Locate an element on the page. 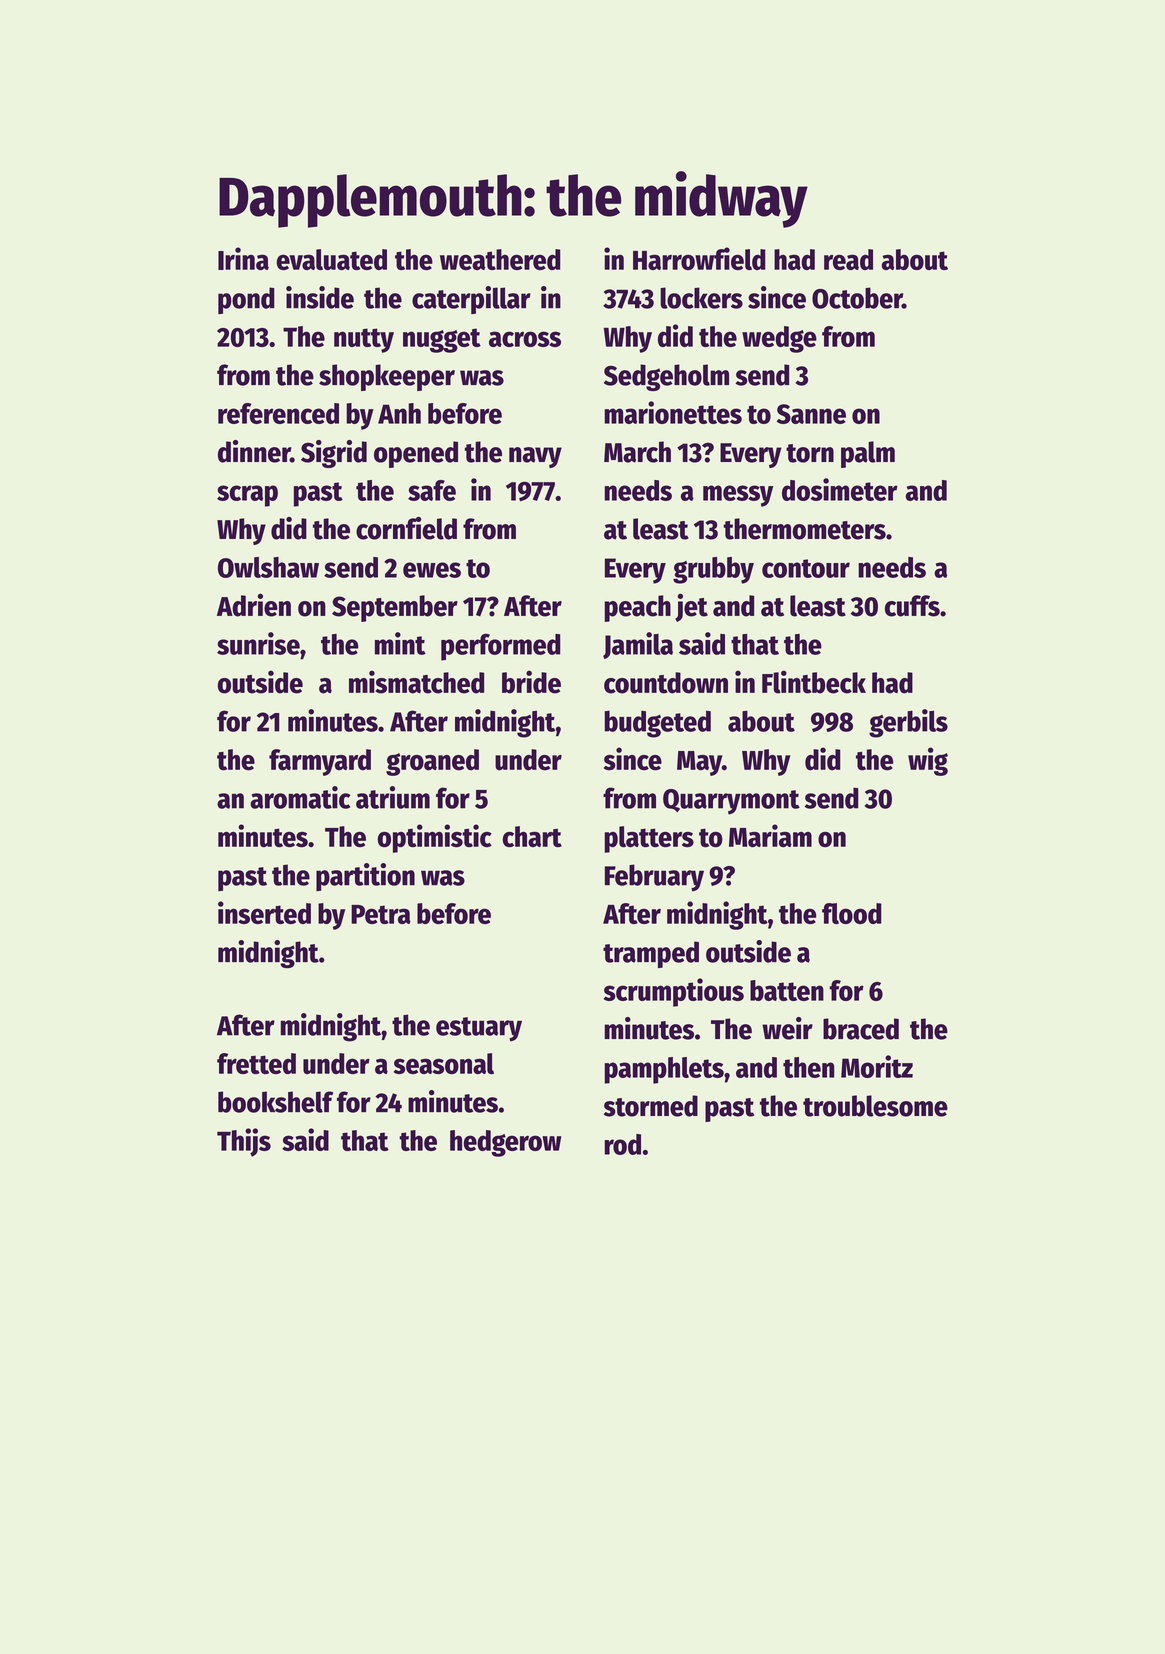  pond is located at coordinates (246, 300).
